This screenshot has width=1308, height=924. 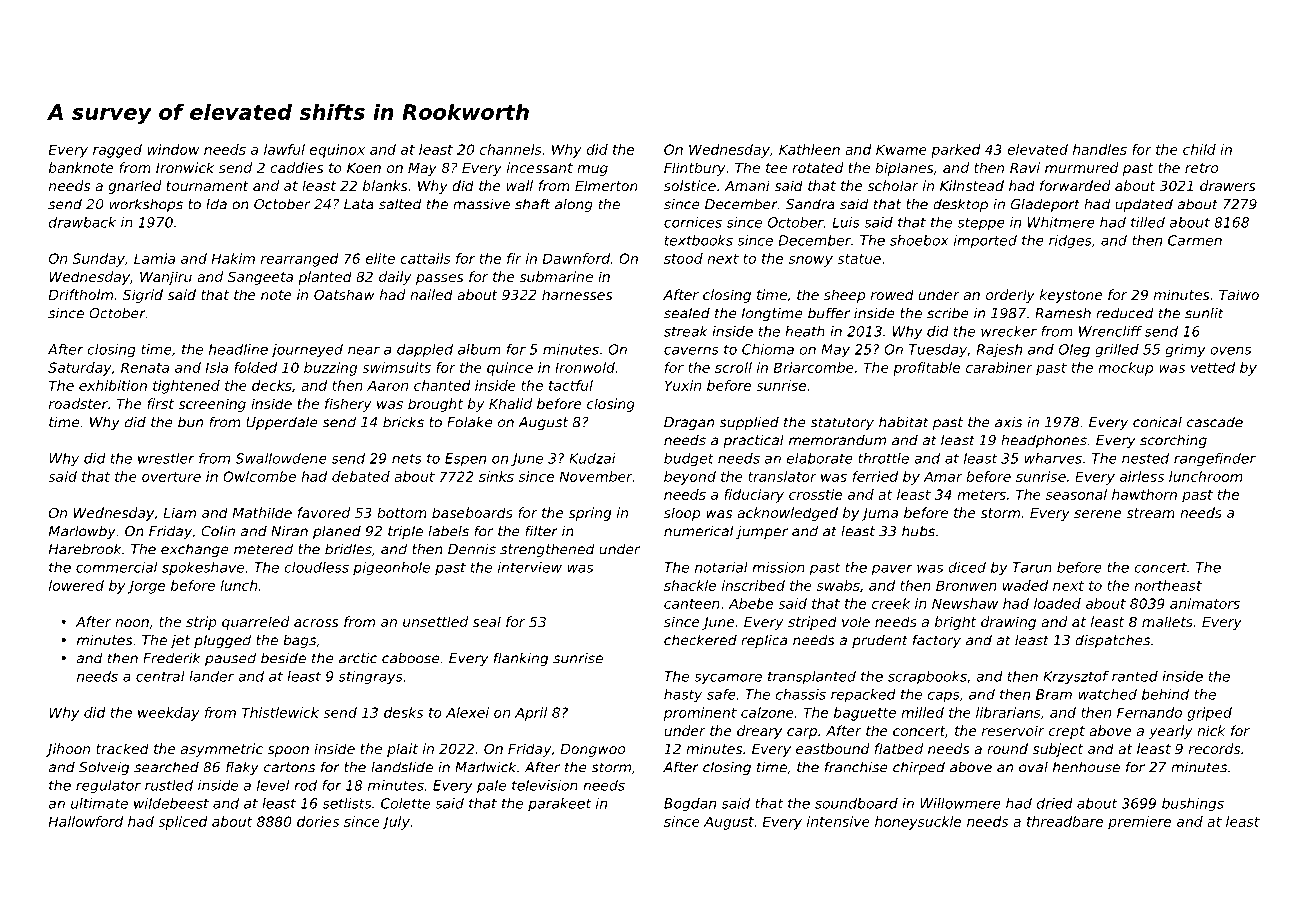 What do you see at coordinates (296, 167) in the screenshot?
I see `caddies` at bounding box center [296, 167].
